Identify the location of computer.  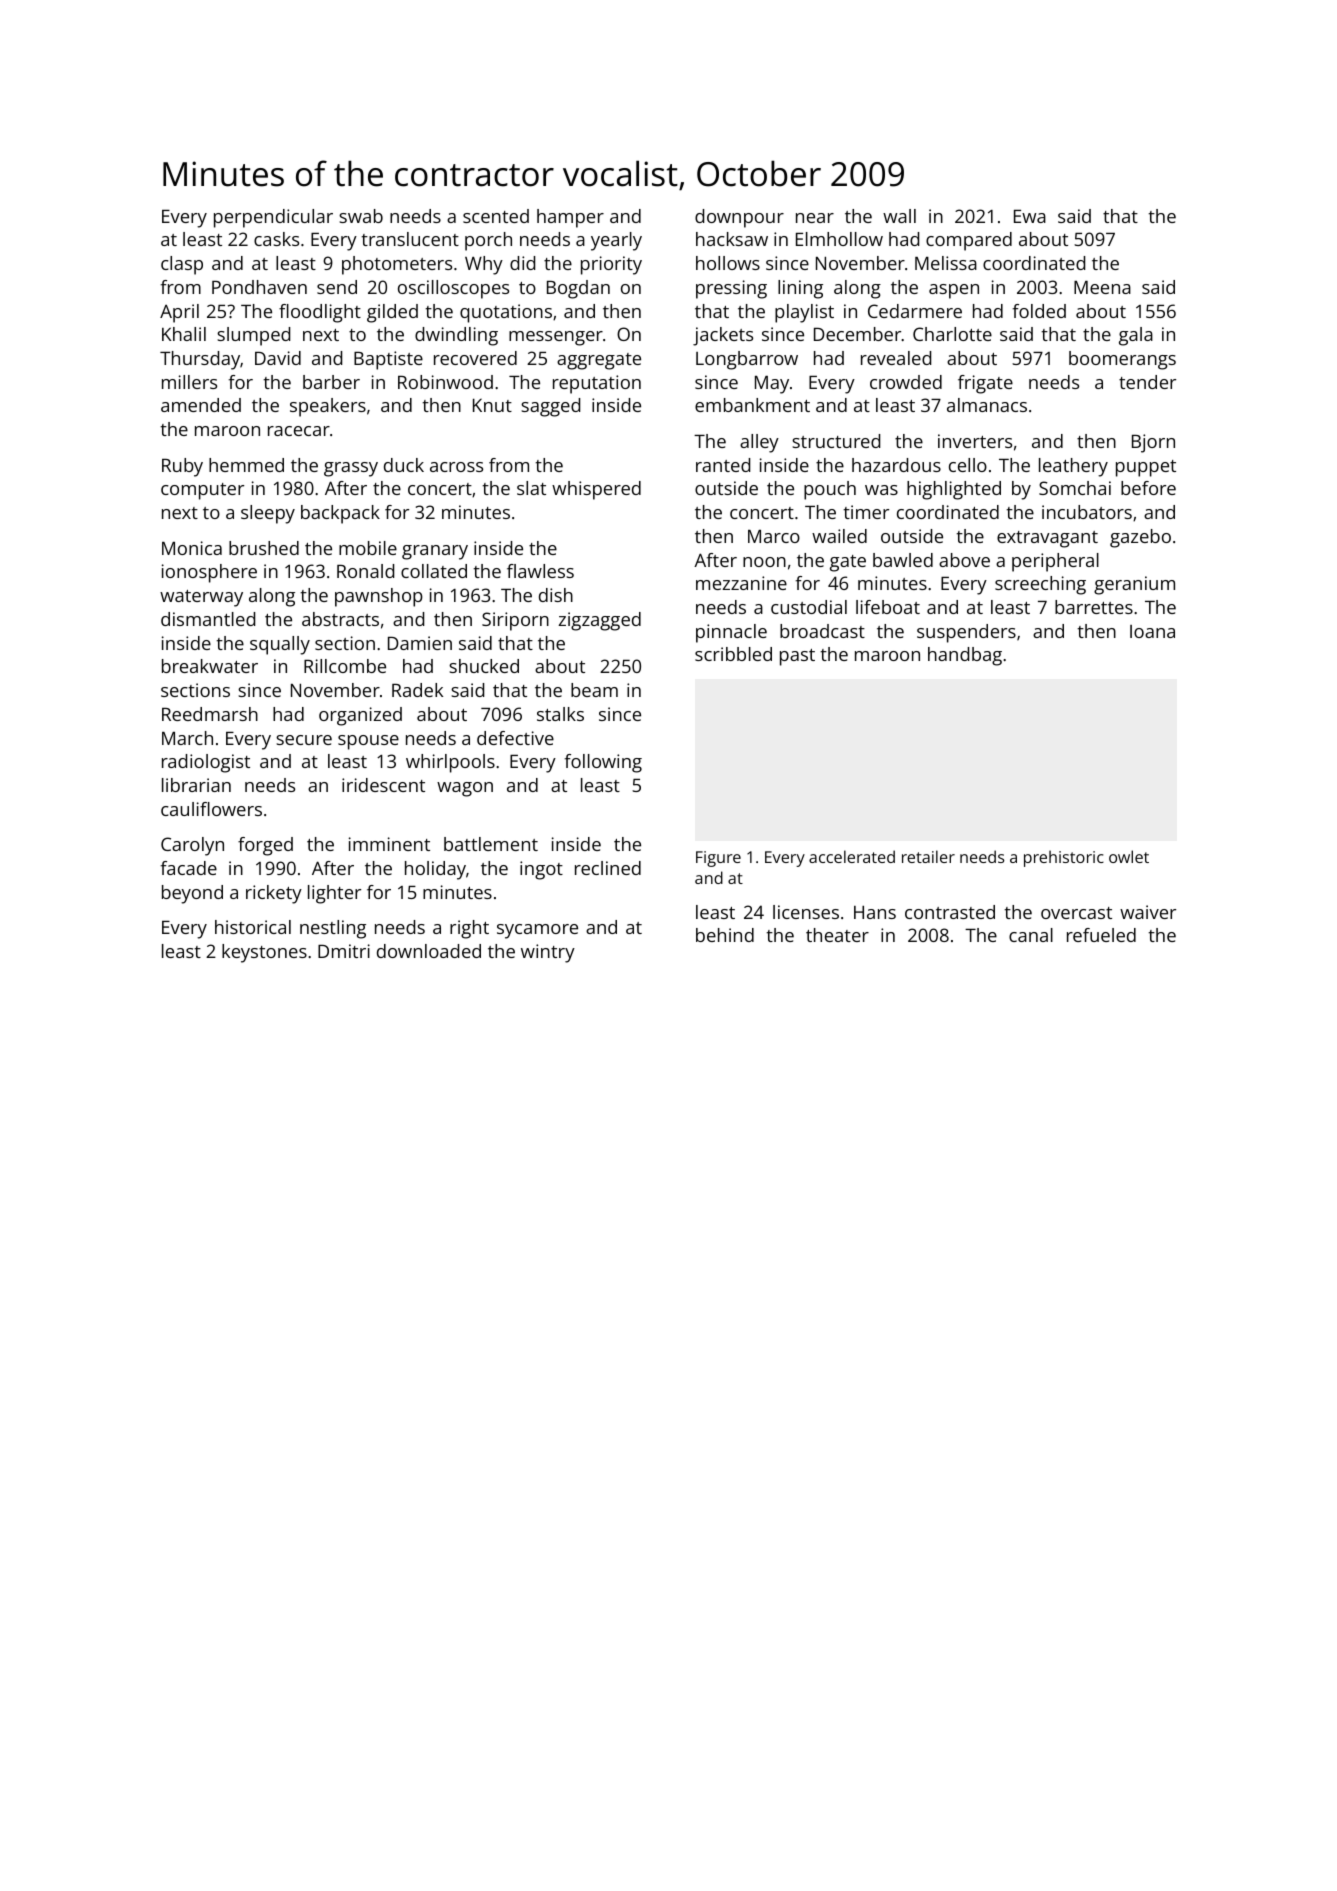
(202, 491).
